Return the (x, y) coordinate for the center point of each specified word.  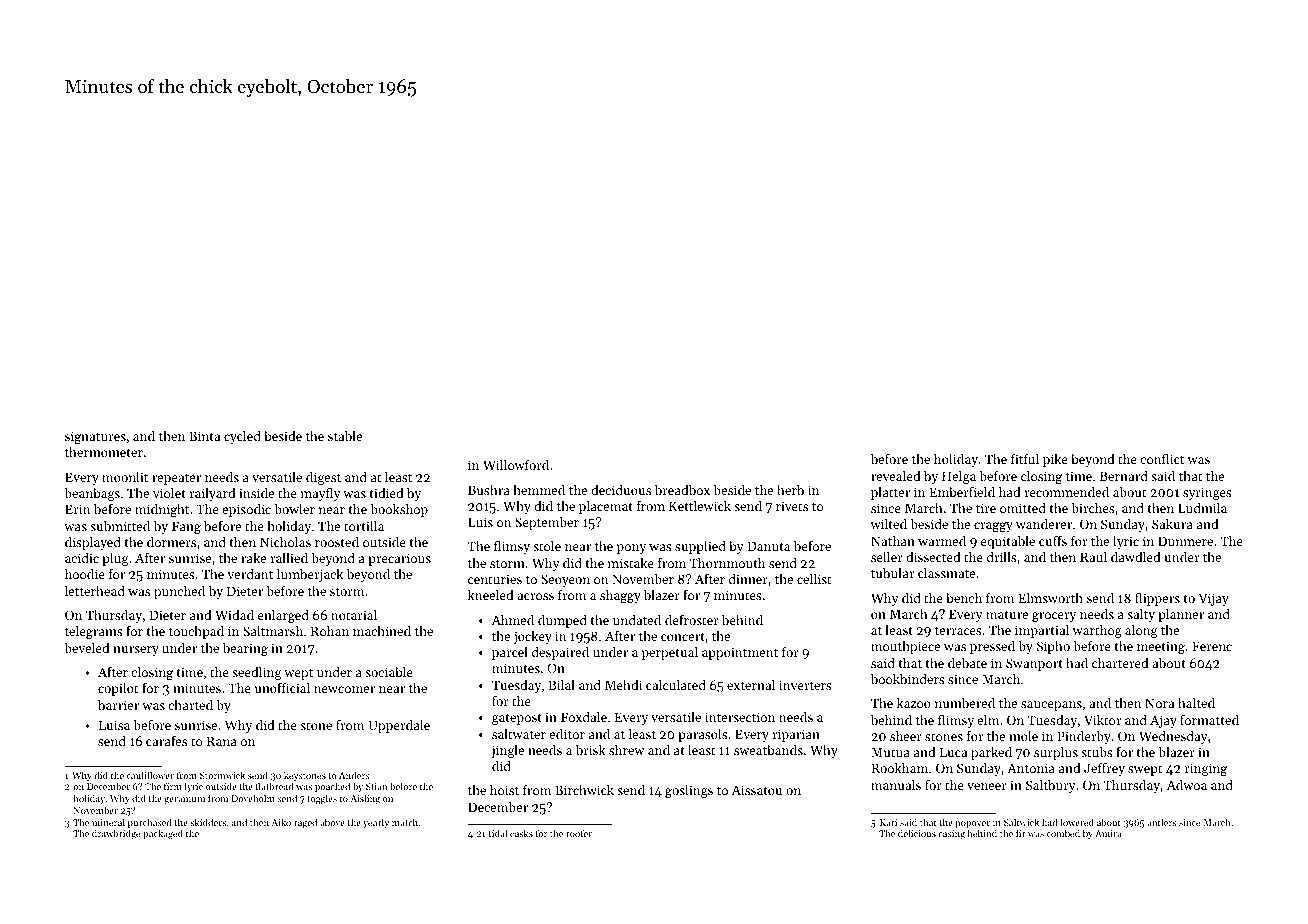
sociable (389, 672)
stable (345, 436)
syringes (1207, 493)
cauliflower (150, 775)
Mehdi (623, 685)
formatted (1209, 719)
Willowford (516, 464)
